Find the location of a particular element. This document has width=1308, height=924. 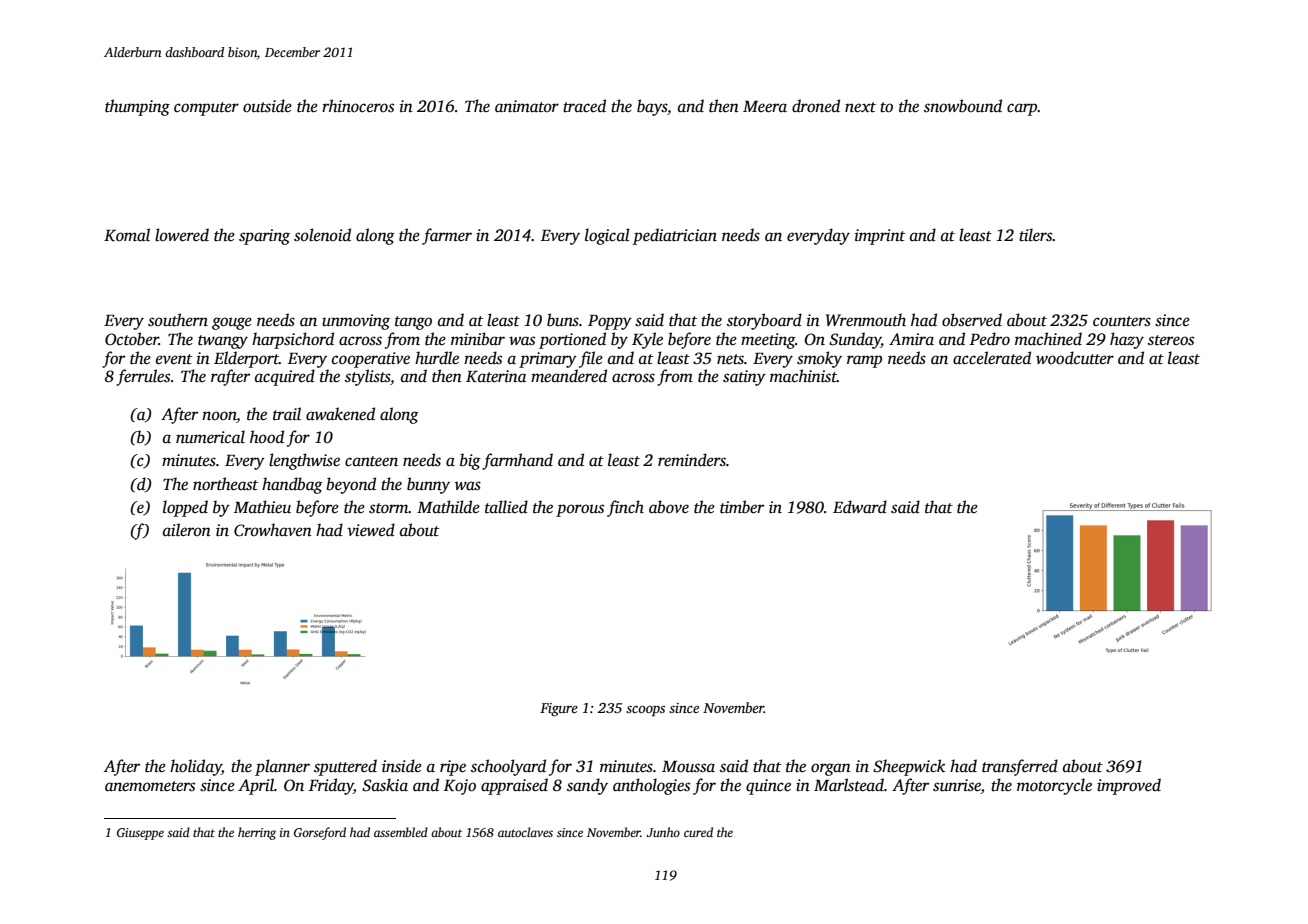

farmhand is located at coordinates (517, 461).
